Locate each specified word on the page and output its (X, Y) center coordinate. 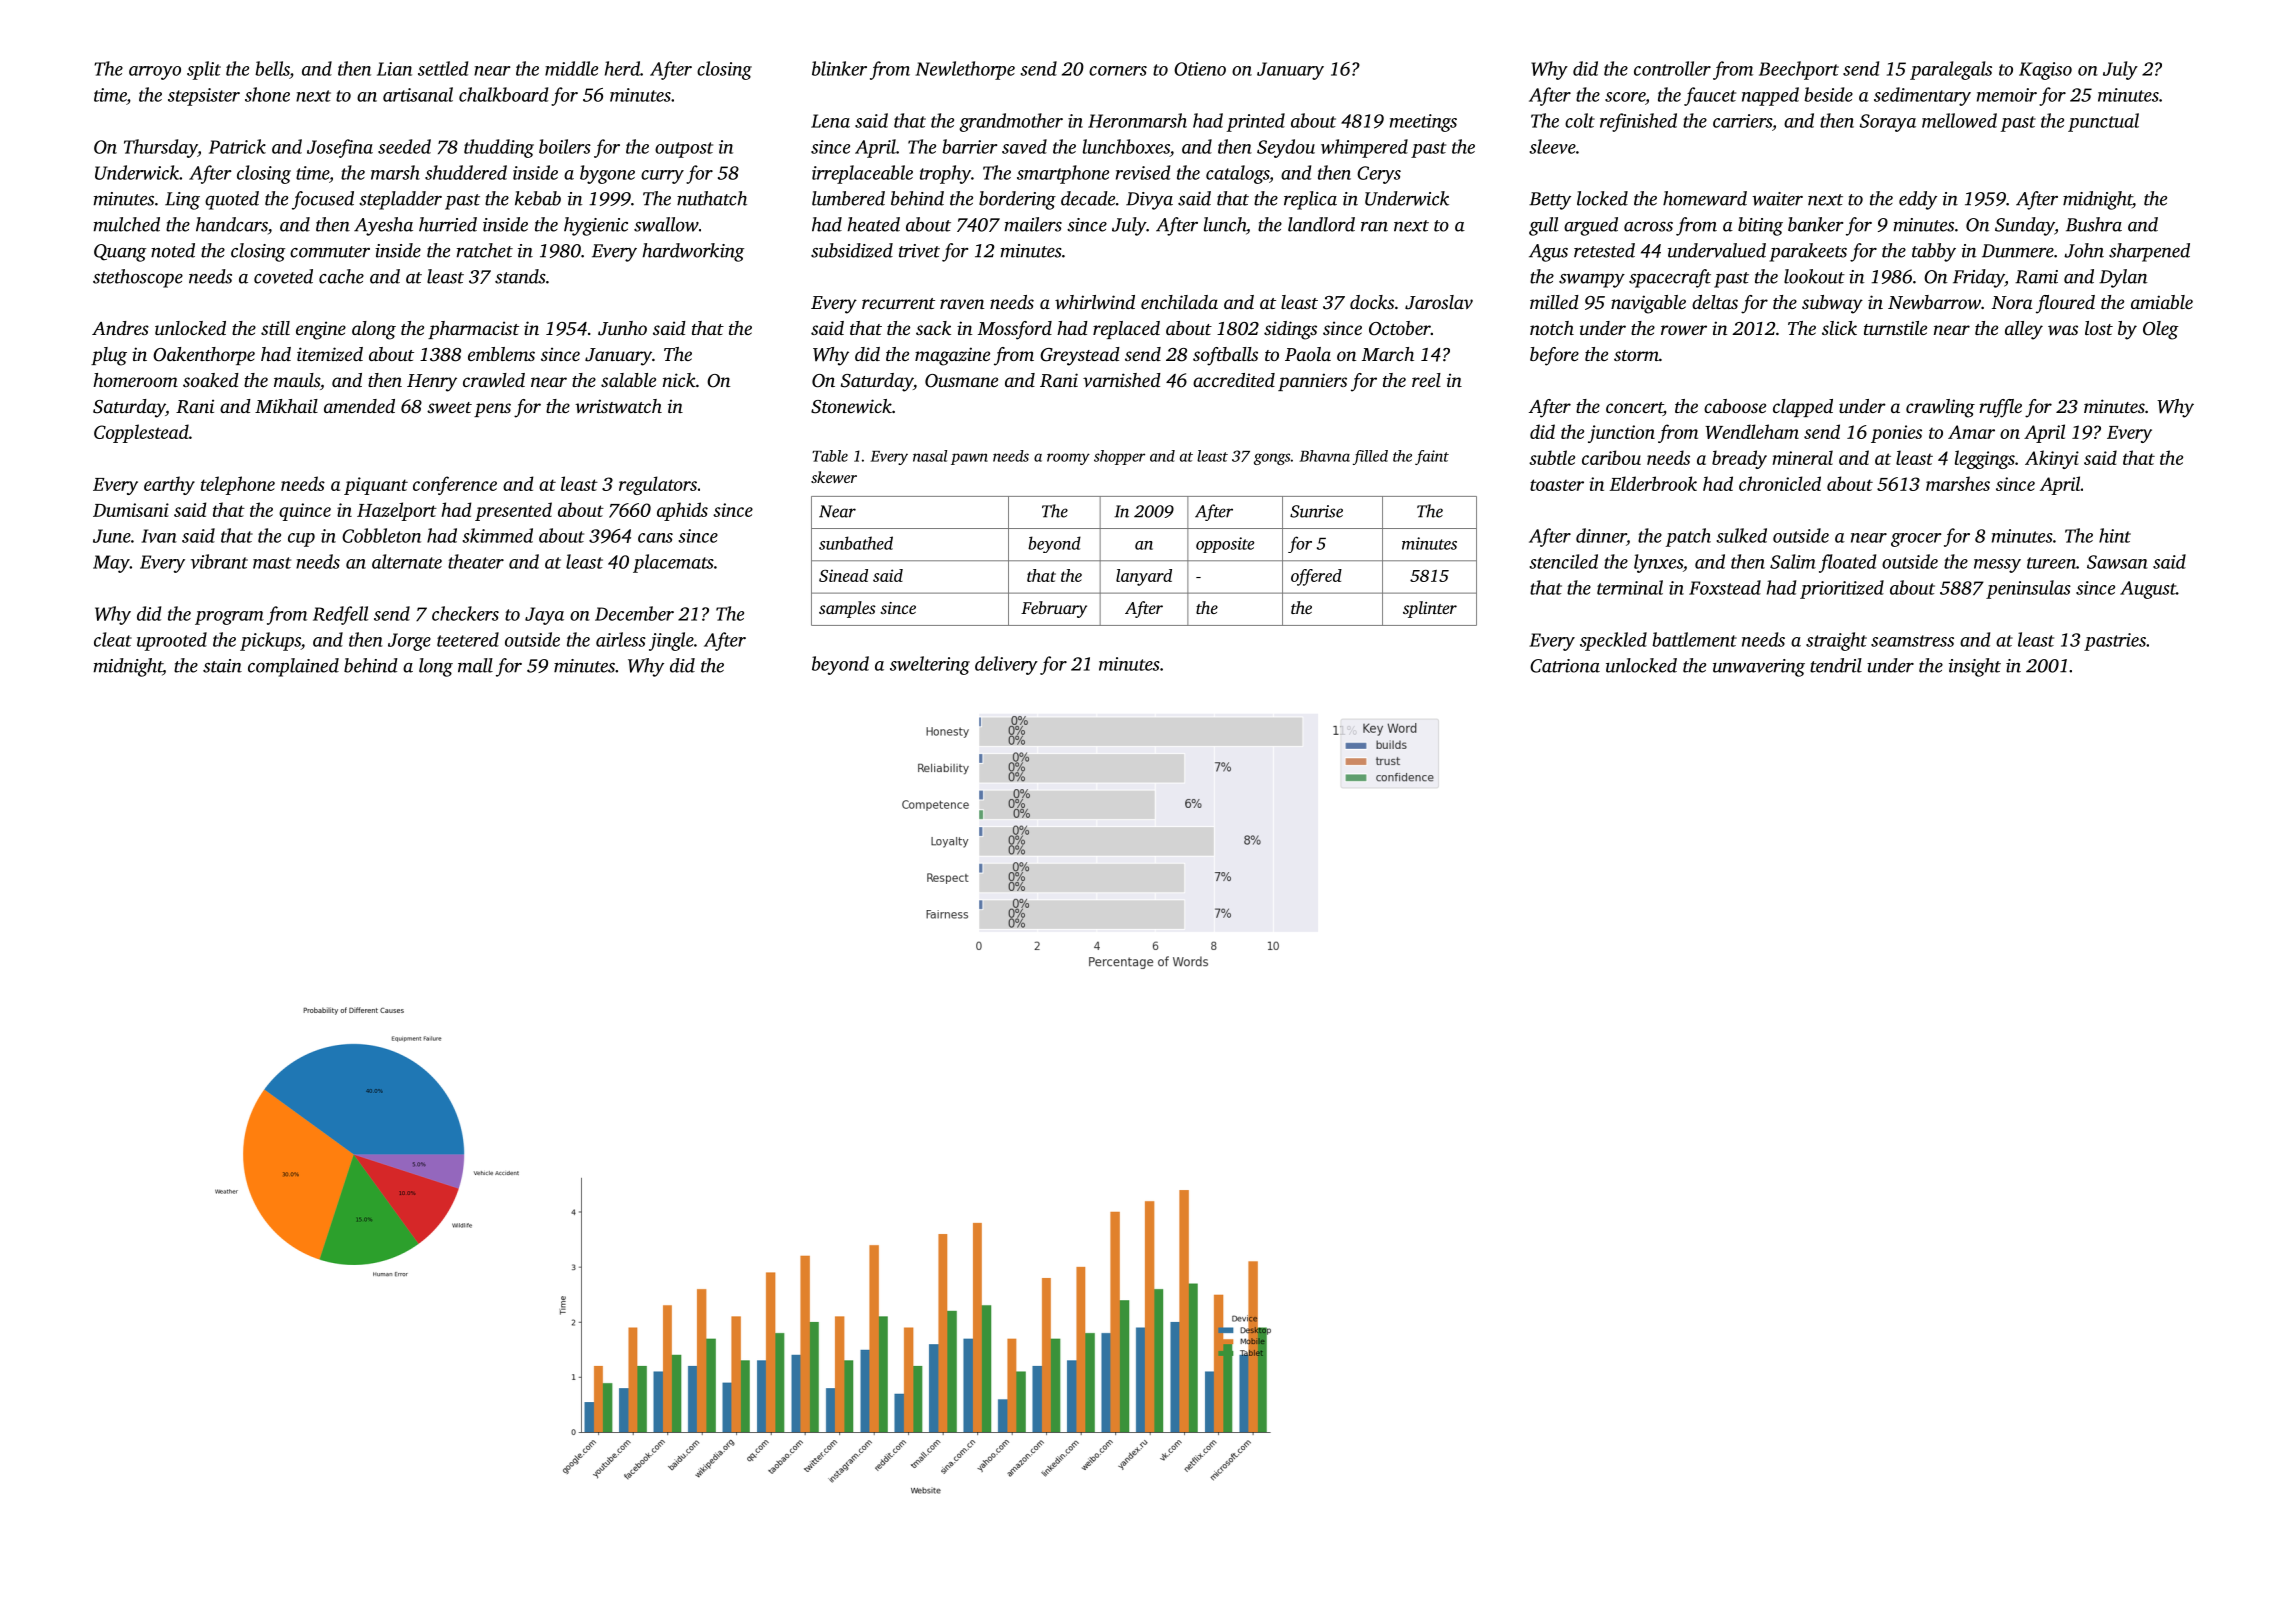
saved (1024, 146)
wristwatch (618, 406)
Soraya (1888, 123)
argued (1591, 226)
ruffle (2000, 408)
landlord (1321, 224)
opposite (1225, 545)
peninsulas (2028, 589)
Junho (622, 328)
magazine (952, 356)
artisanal (418, 94)
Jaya (544, 616)
